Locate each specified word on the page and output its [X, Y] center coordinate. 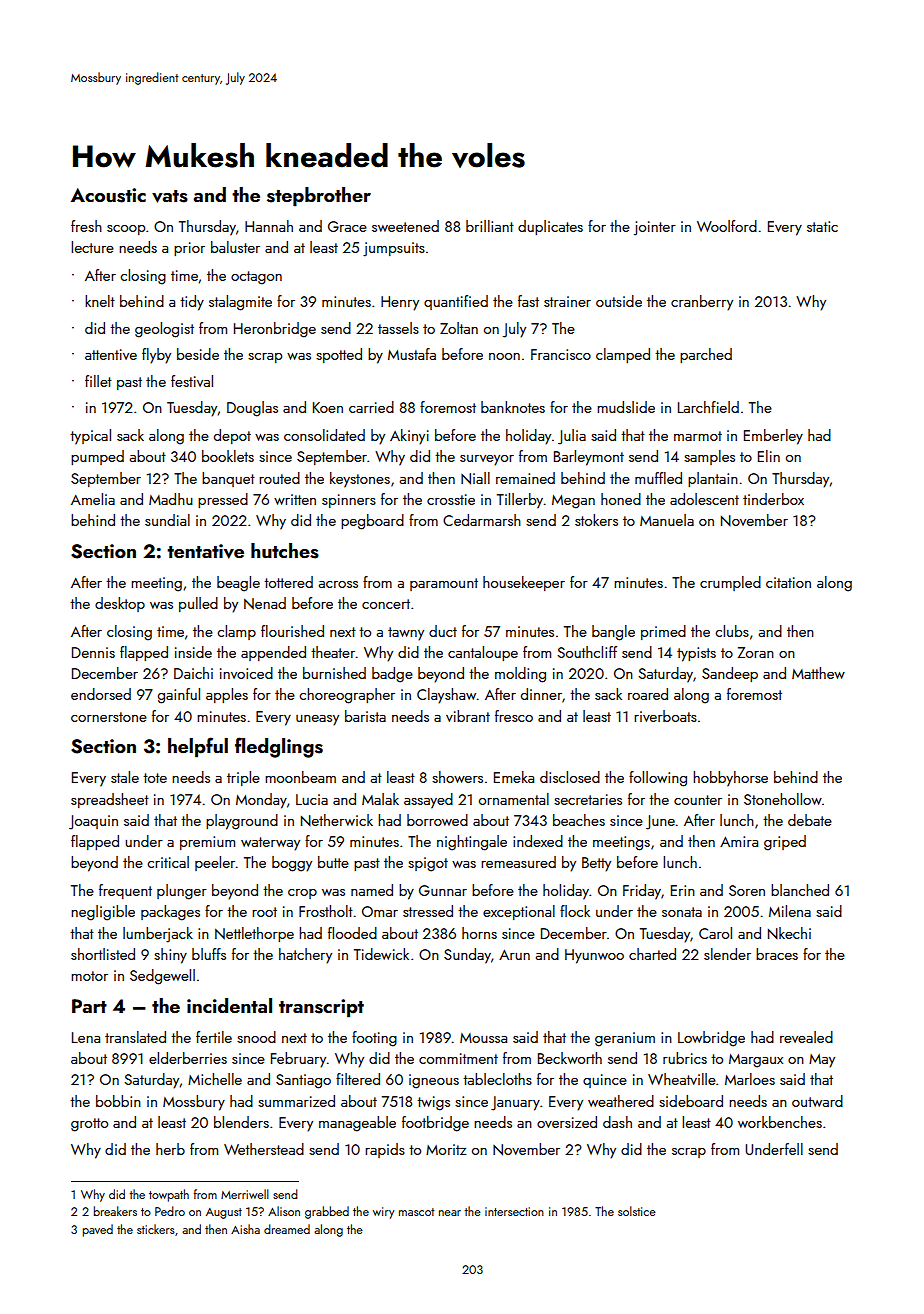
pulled [198, 604]
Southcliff [587, 652]
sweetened [405, 226]
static [822, 226]
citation [788, 582]
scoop [126, 230]
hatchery [305, 956]
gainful [179, 696]
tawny [406, 634]
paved [98, 1230]
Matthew [818, 673]
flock [575, 911]
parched [706, 355]
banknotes [513, 407]
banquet [228, 479]
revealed [806, 1037]
